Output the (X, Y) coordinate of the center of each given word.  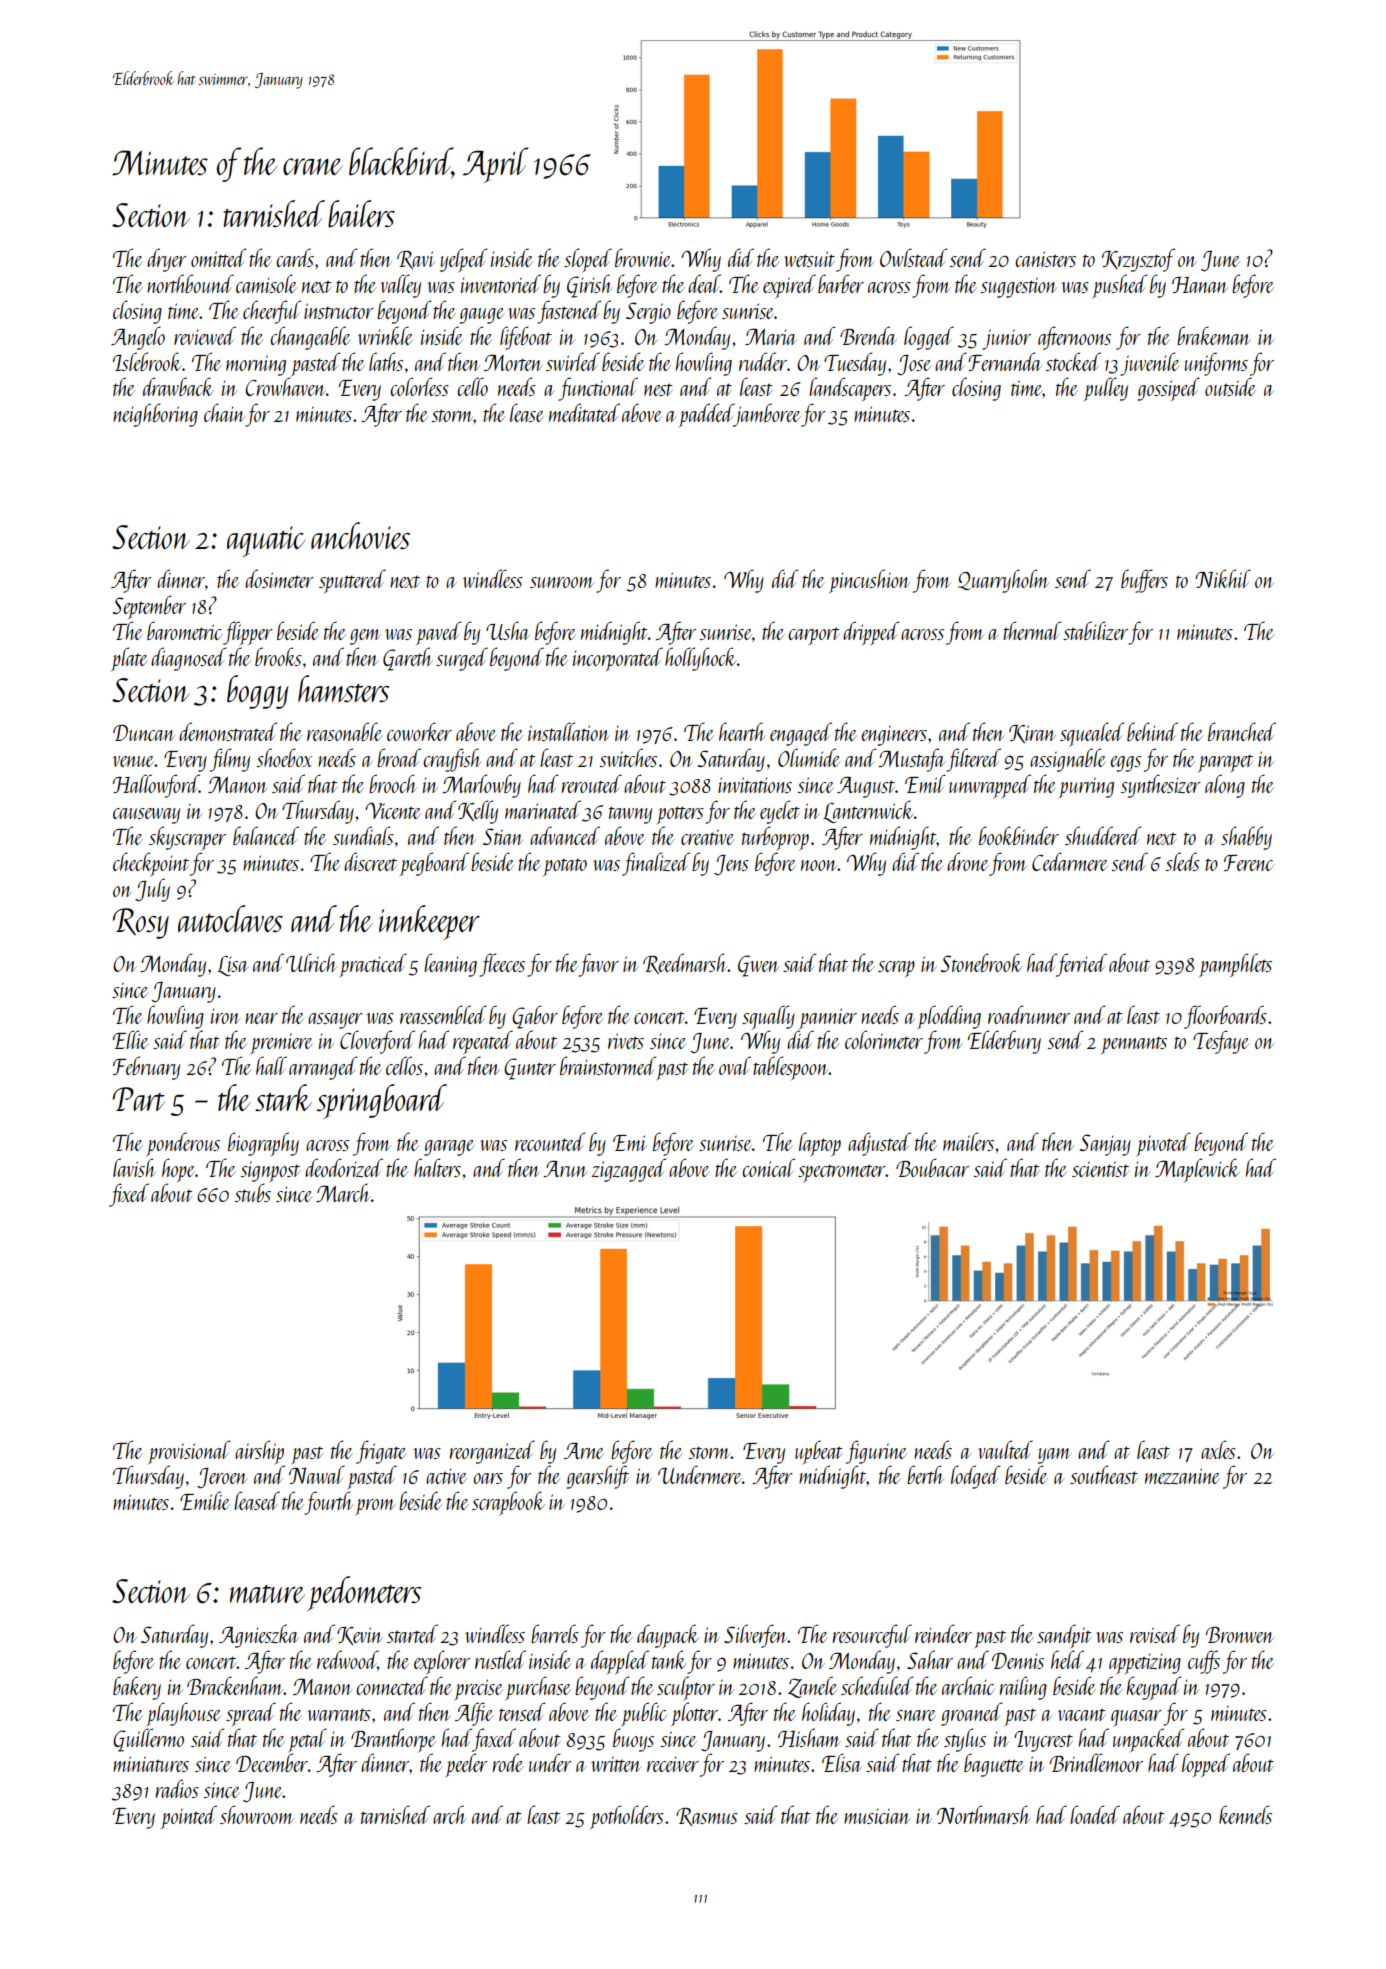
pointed (188, 1817)
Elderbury (1004, 1042)
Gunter (530, 1069)
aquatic (266, 541)
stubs (253, 1192)
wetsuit (809, 259)
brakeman (1214, 335)
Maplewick (1197, 1170)
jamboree (767, 415)
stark (283, 1097)
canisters (1045, 259)
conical (768, 1167)
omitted (218, 257)
